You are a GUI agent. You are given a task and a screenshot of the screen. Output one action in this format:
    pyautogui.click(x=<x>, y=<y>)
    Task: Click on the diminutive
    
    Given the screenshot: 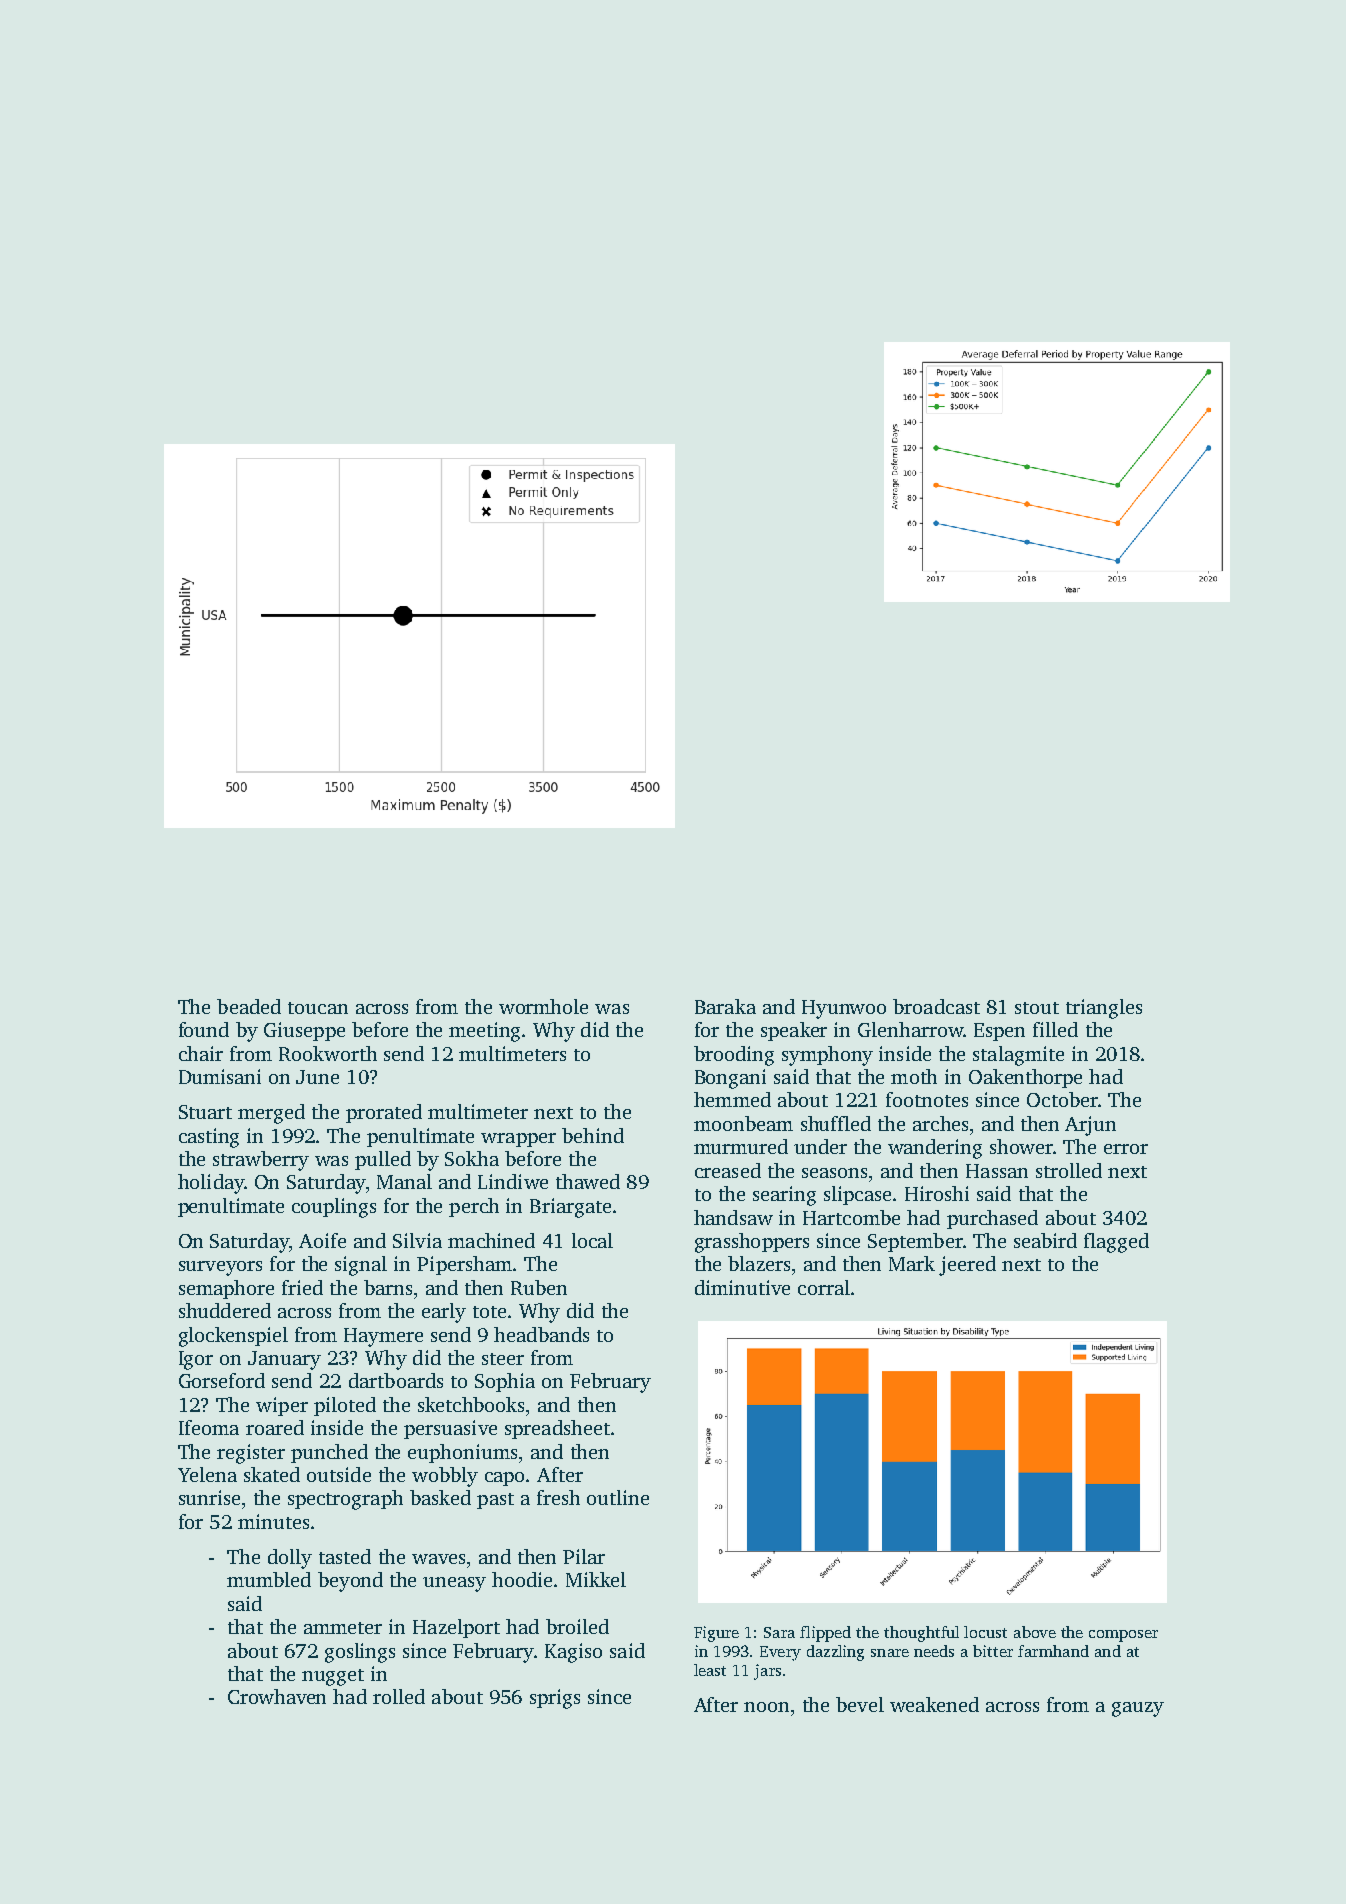 What is the action you would take?
    pyautogui.click(x=742, y=1287)
